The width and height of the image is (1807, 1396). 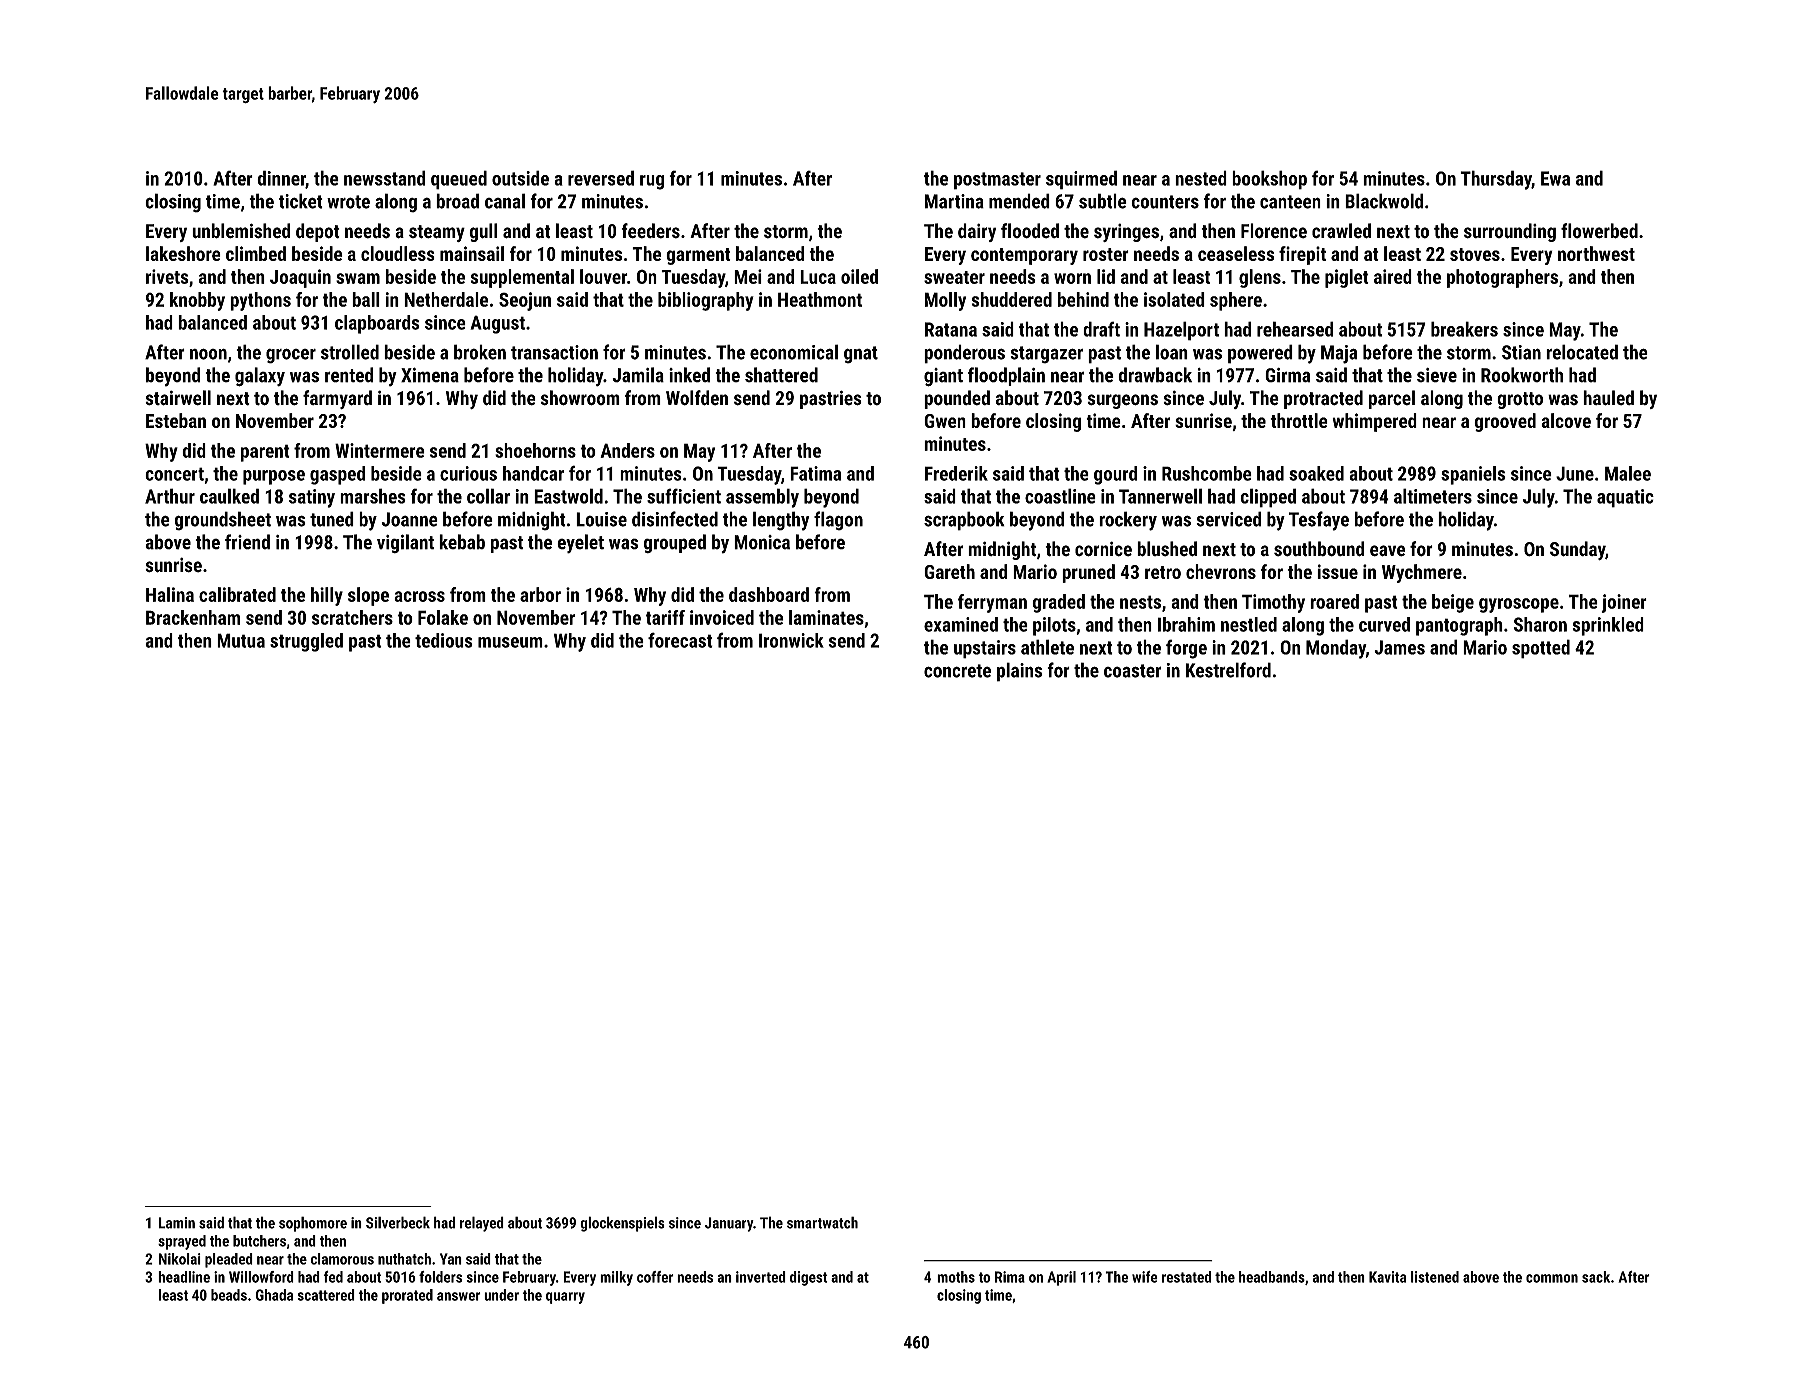 What do you see at coordinates (405, 543) in the image?
I see `vigilant` at bounding box center [405, 543].
